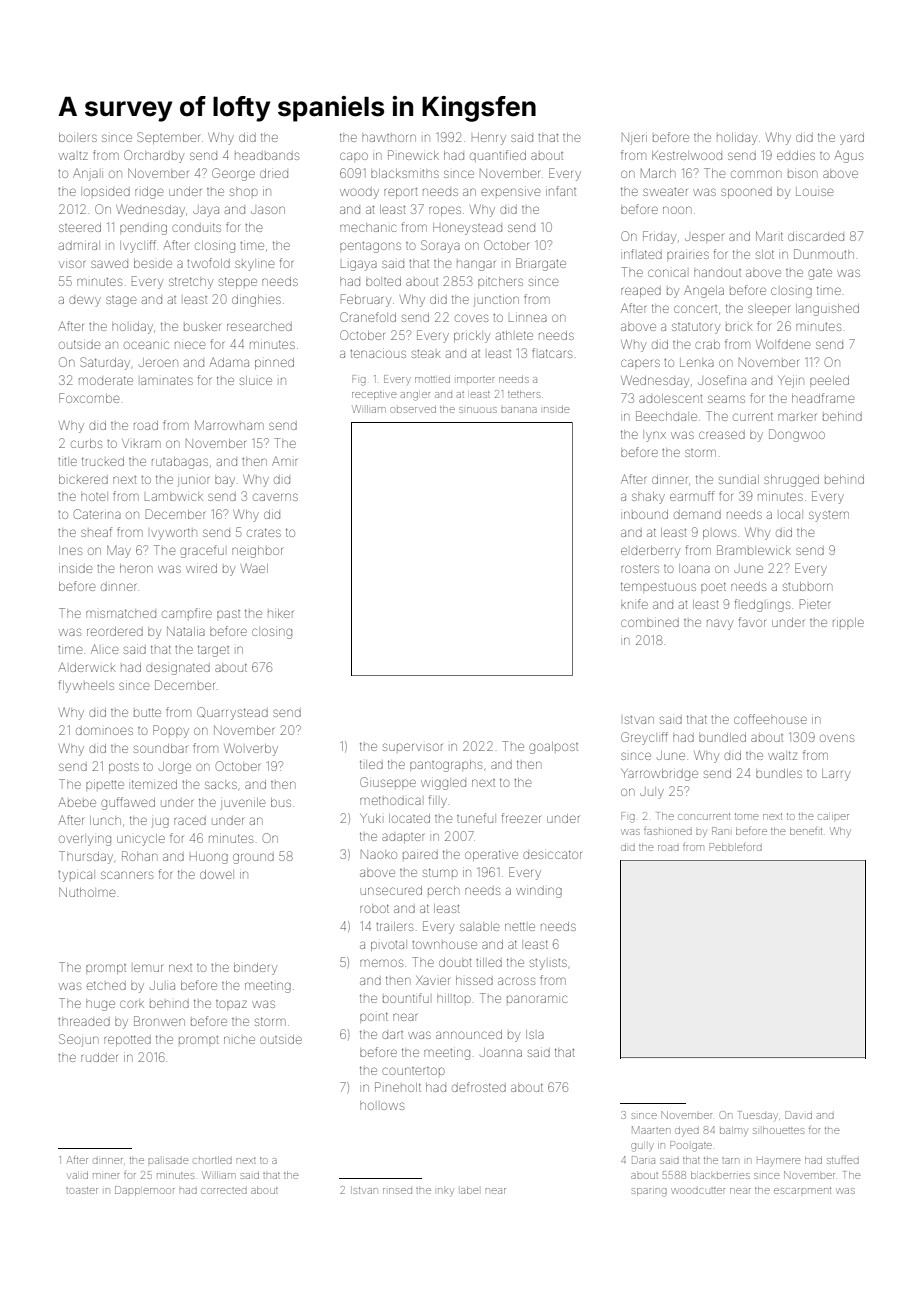 This image has width=924, height=1308. What do you see at coordinates (837, 738) in the image?
I see `ovens` at bounding box center [837, 738].
